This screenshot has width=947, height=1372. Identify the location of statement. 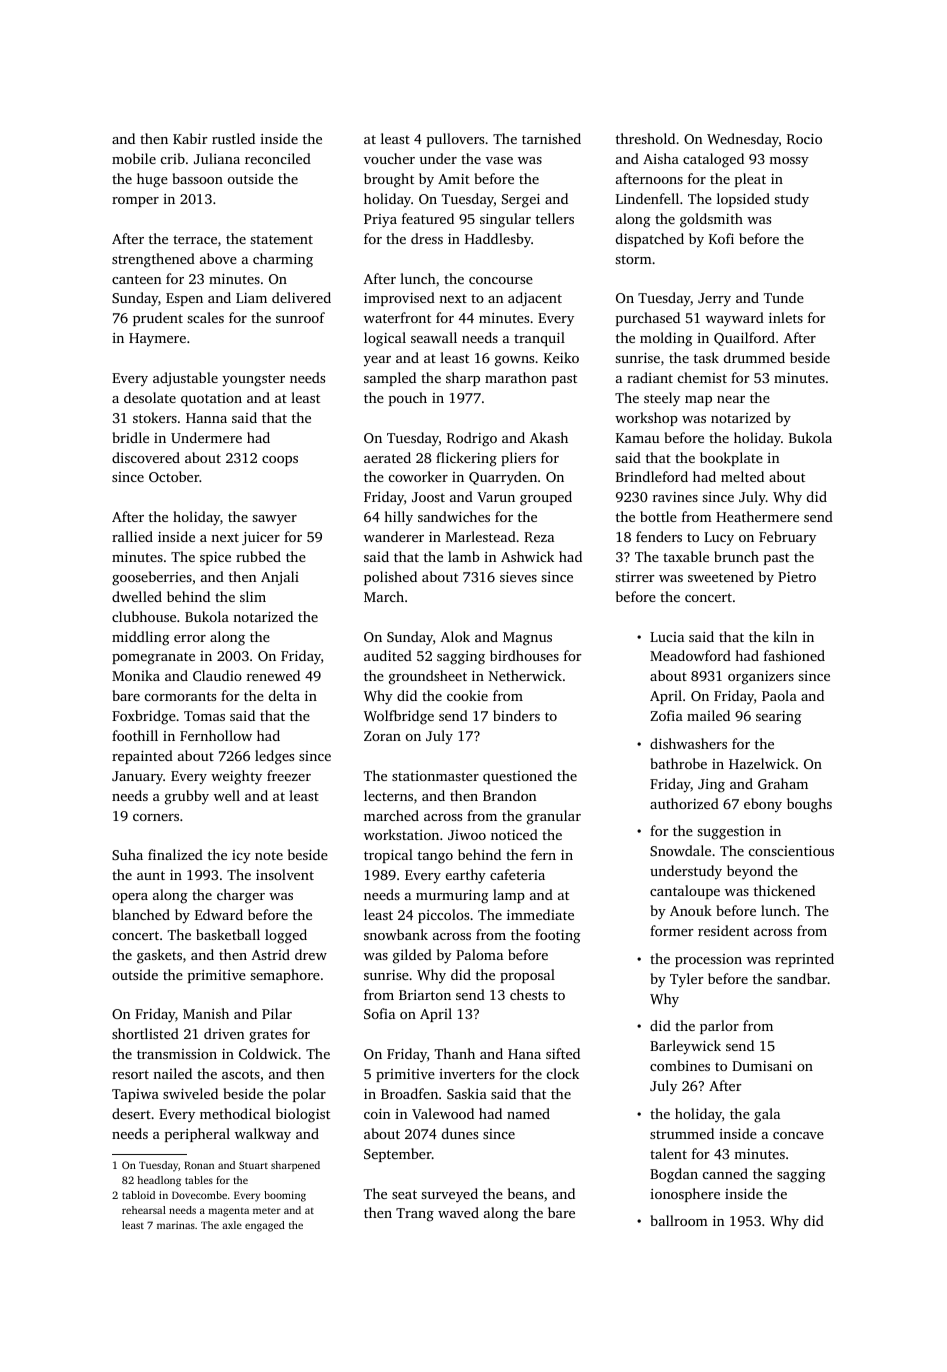
(281, 239).
